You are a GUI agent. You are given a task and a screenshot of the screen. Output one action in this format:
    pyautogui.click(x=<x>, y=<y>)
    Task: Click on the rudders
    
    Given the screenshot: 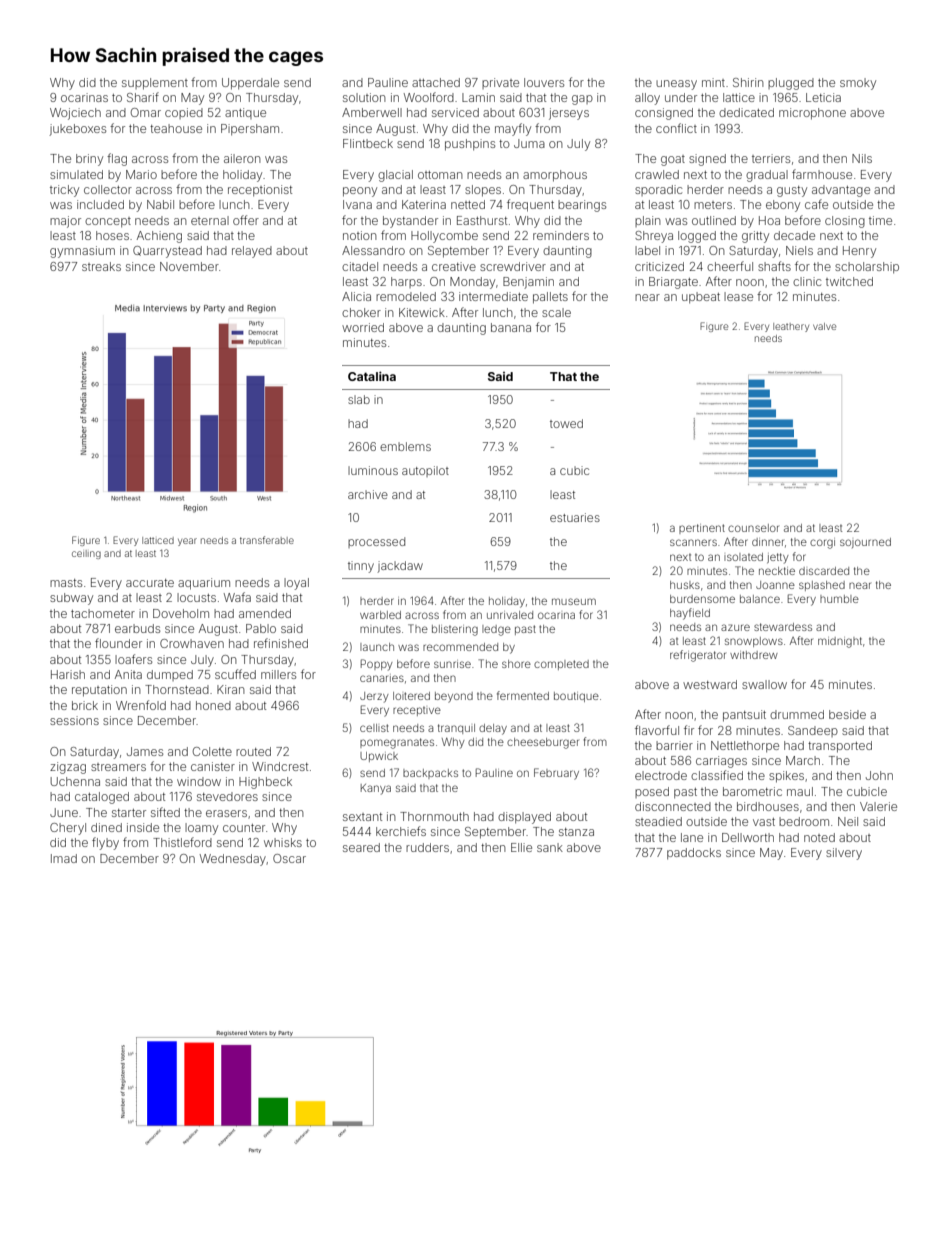 What is the action you would take?
    pyautogui.click(x=427, y=847)
